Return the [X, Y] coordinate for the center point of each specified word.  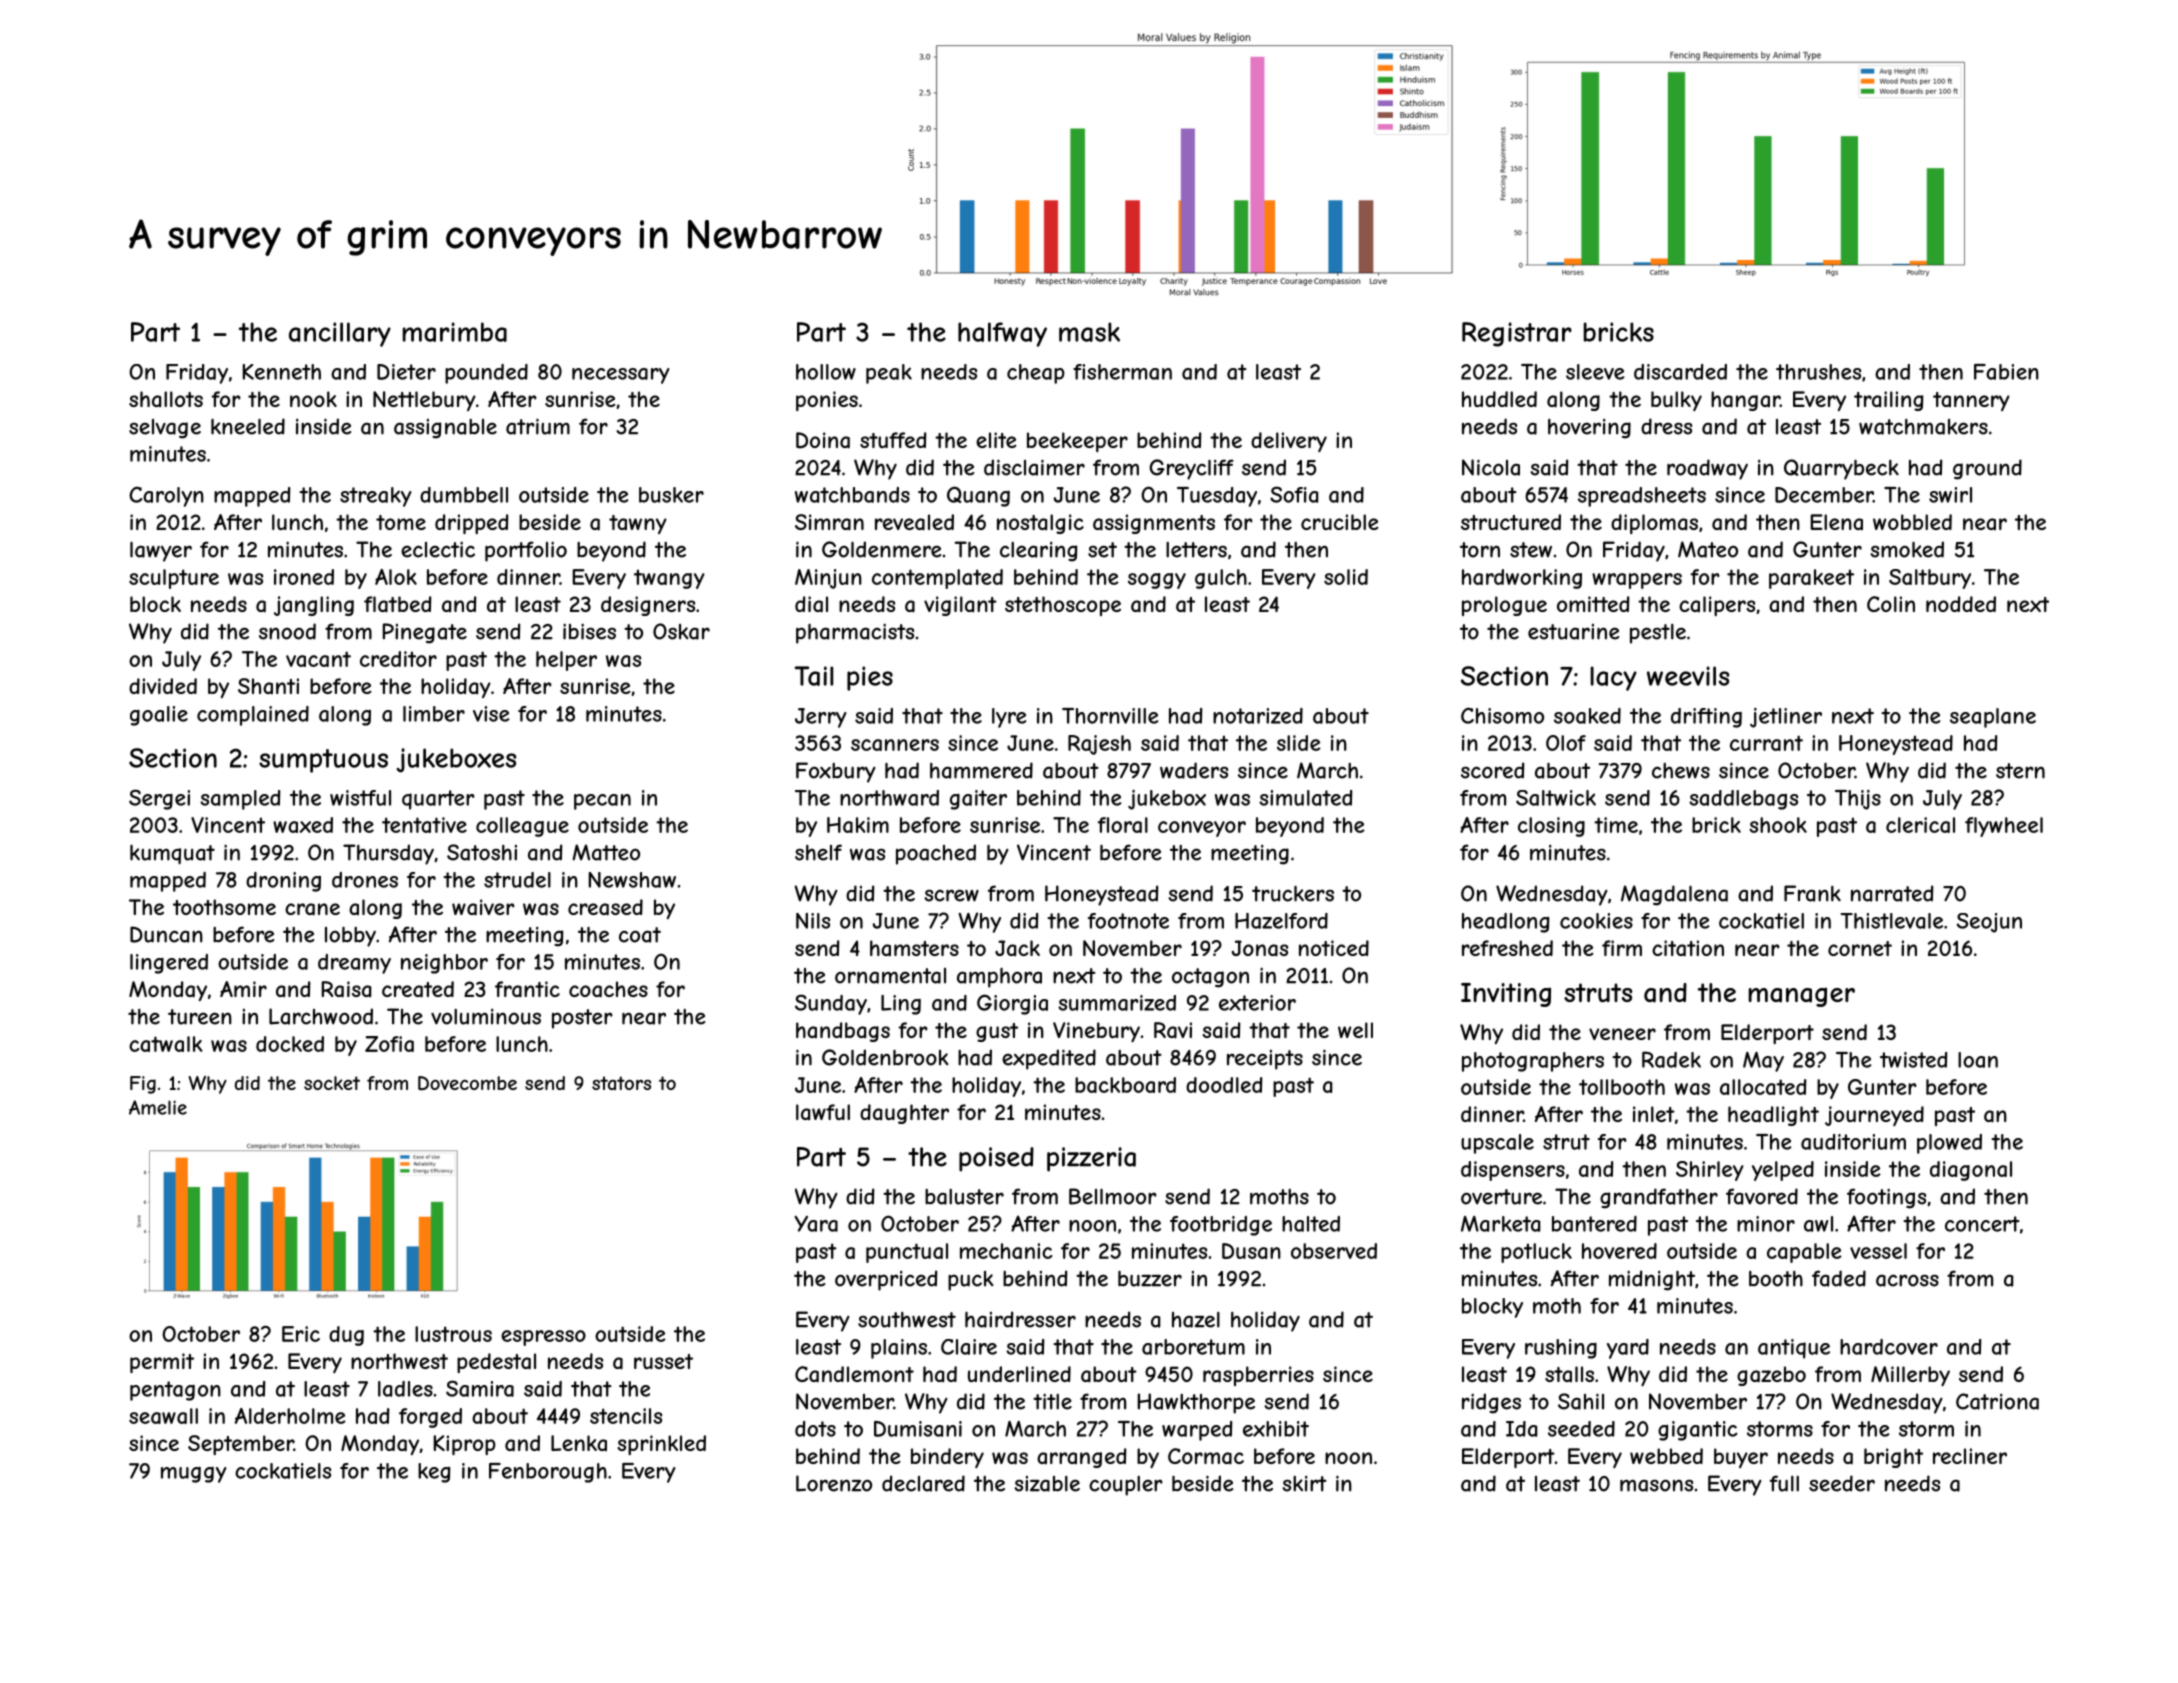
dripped [471, 524]
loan [1978, 1060]
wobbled [1912, 522]
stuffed [893, 440]
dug [346, 1336]
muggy [194, 1475]
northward [889, 798]
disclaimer [1034, 467]
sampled [240, 800]
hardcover [1889, 1347]
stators [621, 1083]
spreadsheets [1642, 497]
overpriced [886, 1280]
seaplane [1993, 718]
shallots [166, 399]
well [1355, 1030]
